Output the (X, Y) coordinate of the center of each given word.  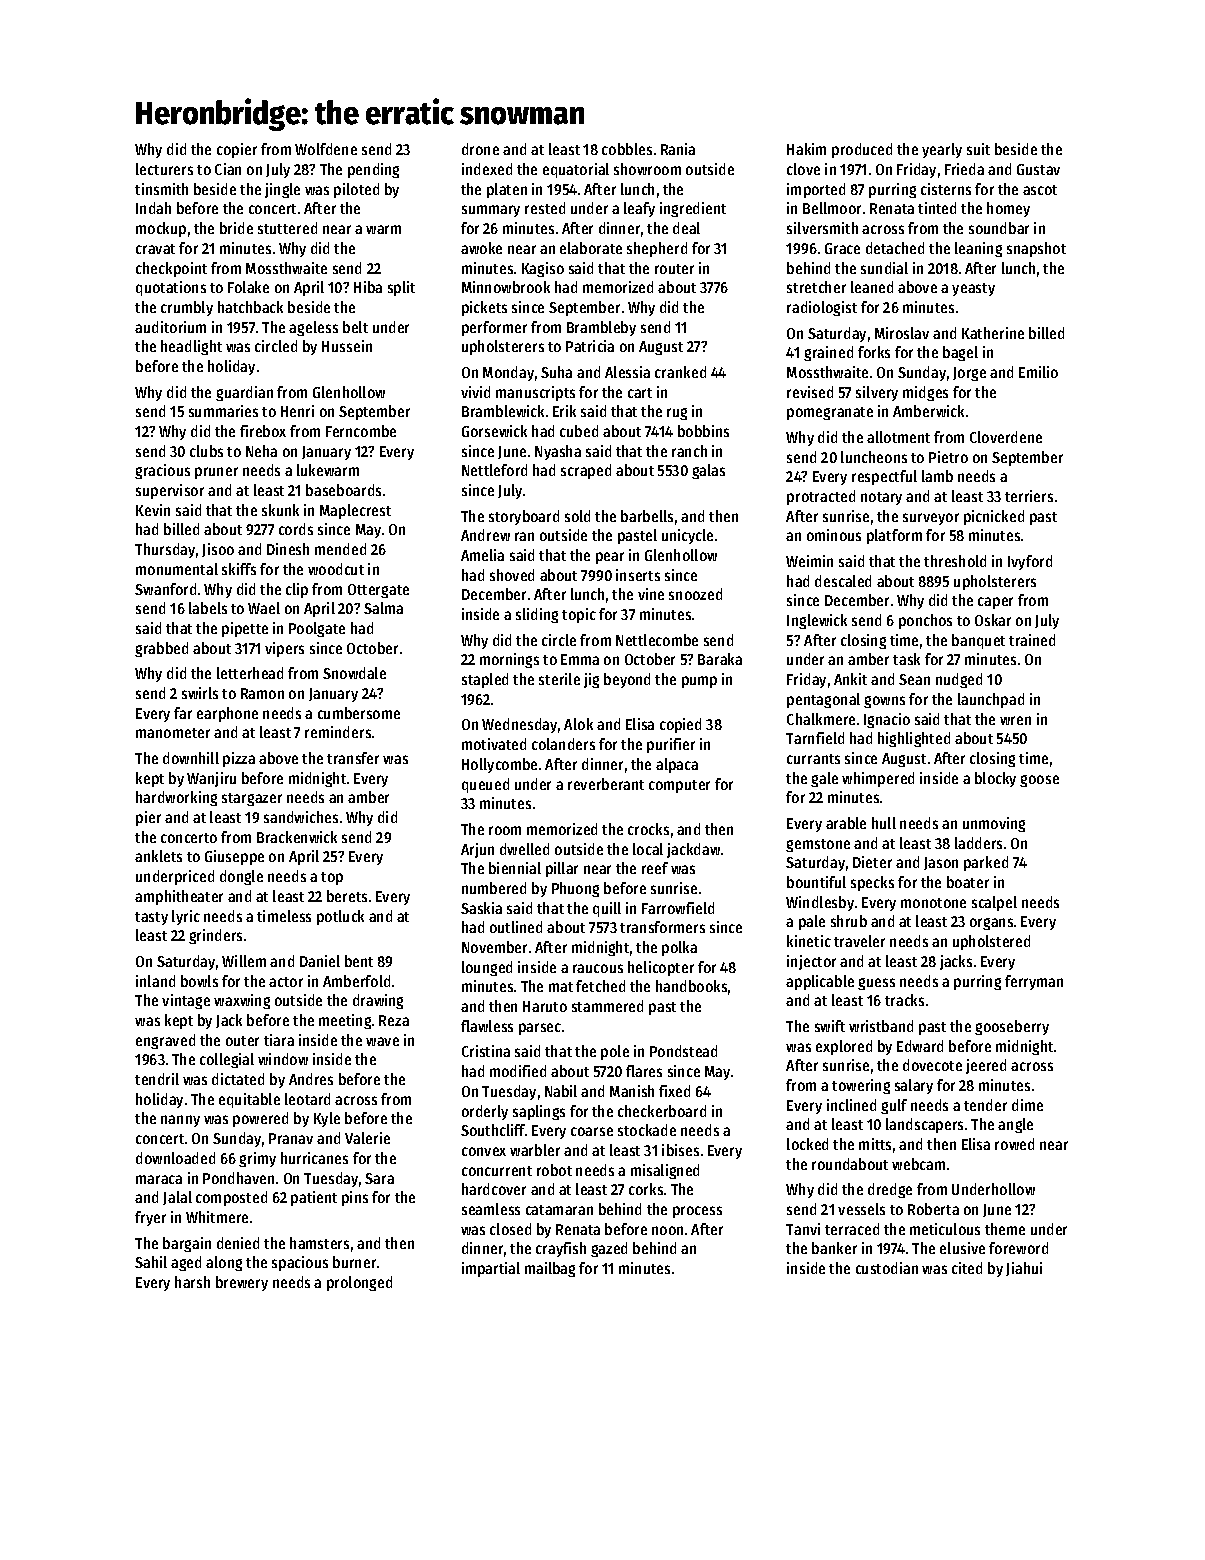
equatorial (576, 170)
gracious (162, 471)
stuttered (287, 228)
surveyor (931, 519)
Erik (564, 411)
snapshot (1036, 249)
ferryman (1034, 982)
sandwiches (301, 817)
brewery (242, 1283)
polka (679, 948)
